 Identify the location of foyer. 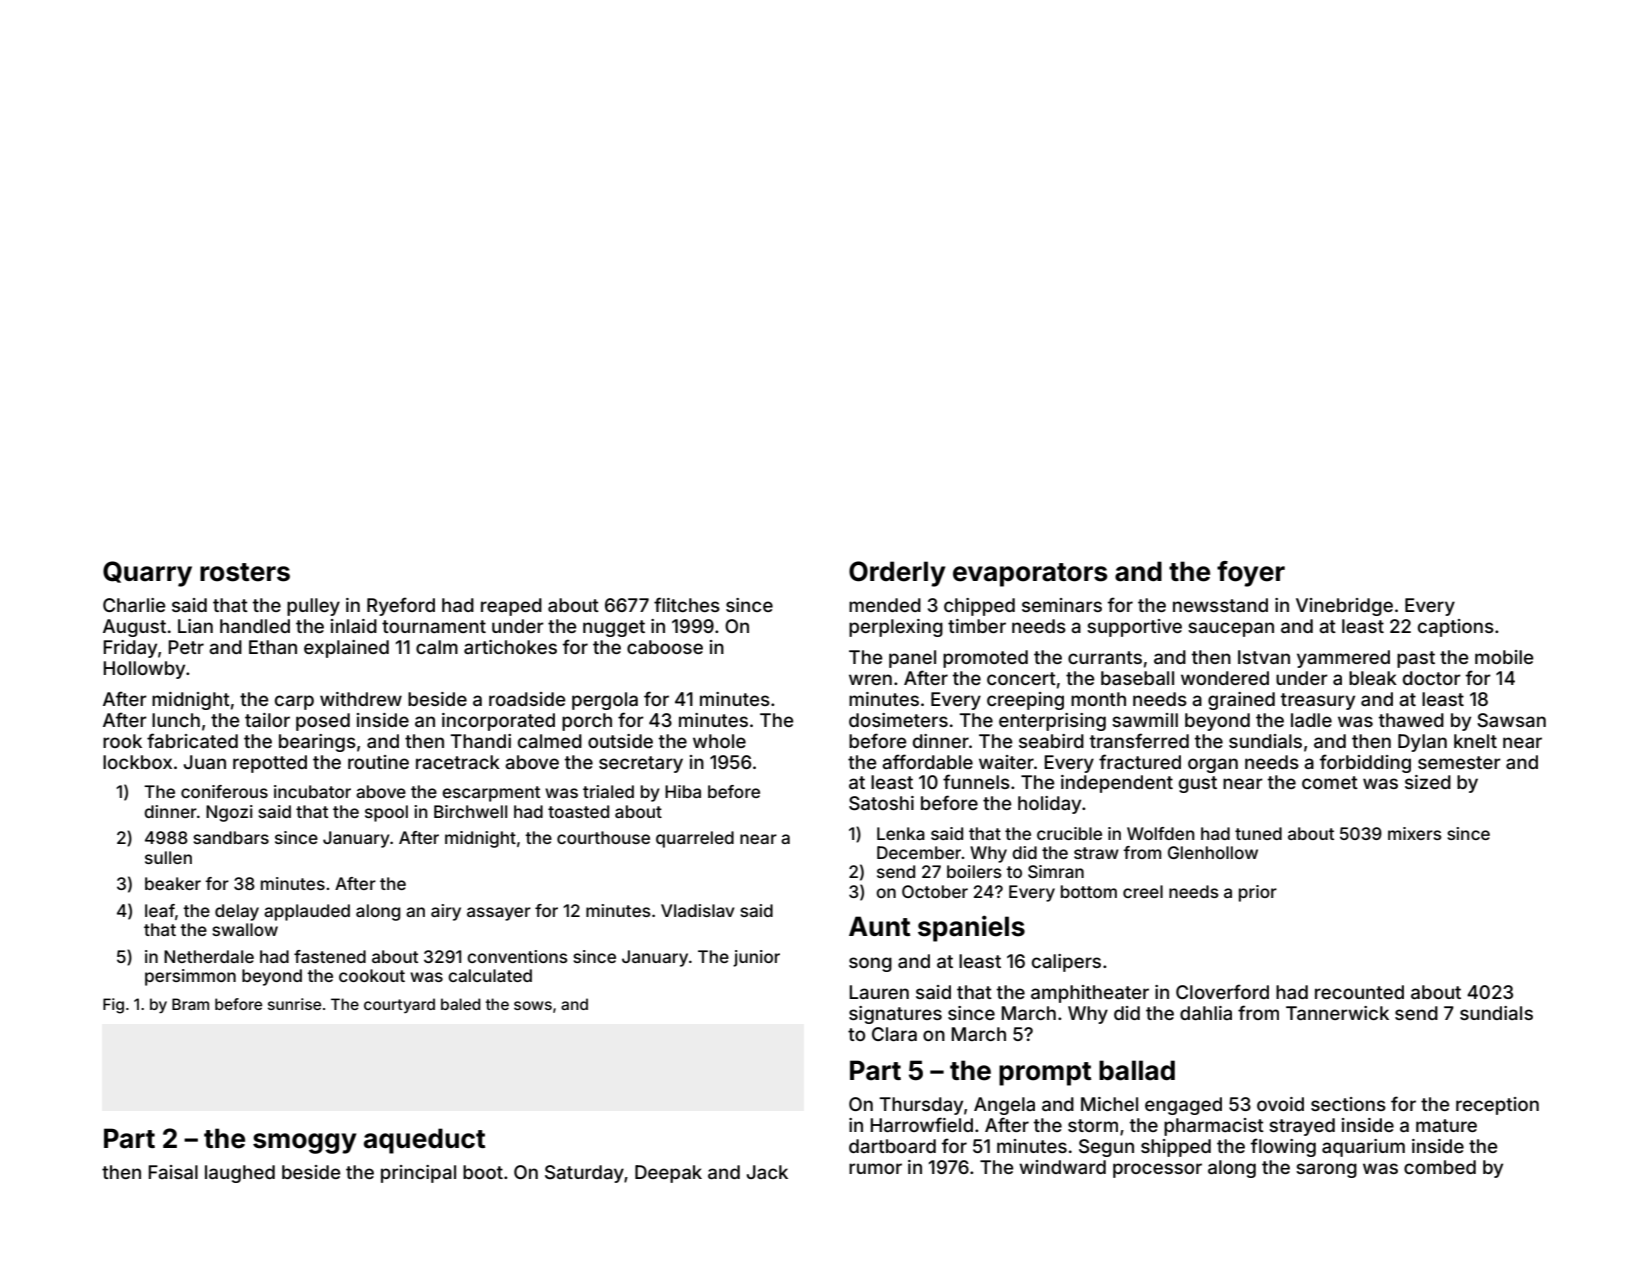
(1251, 574).
